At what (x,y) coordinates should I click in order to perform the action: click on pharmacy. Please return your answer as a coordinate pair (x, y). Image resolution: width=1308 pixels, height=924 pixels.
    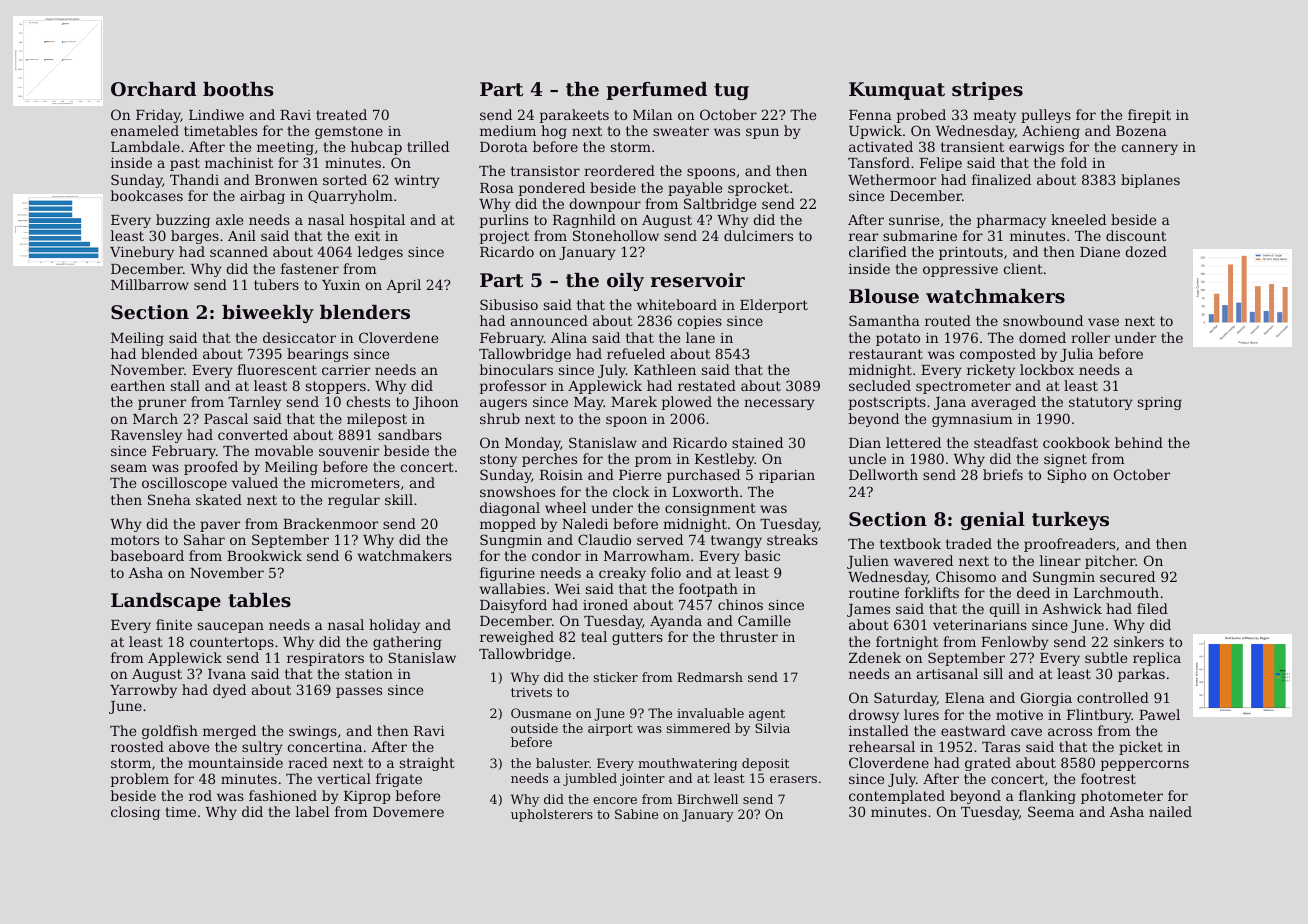
    Looking at the image, I should click on (1011, 221).
